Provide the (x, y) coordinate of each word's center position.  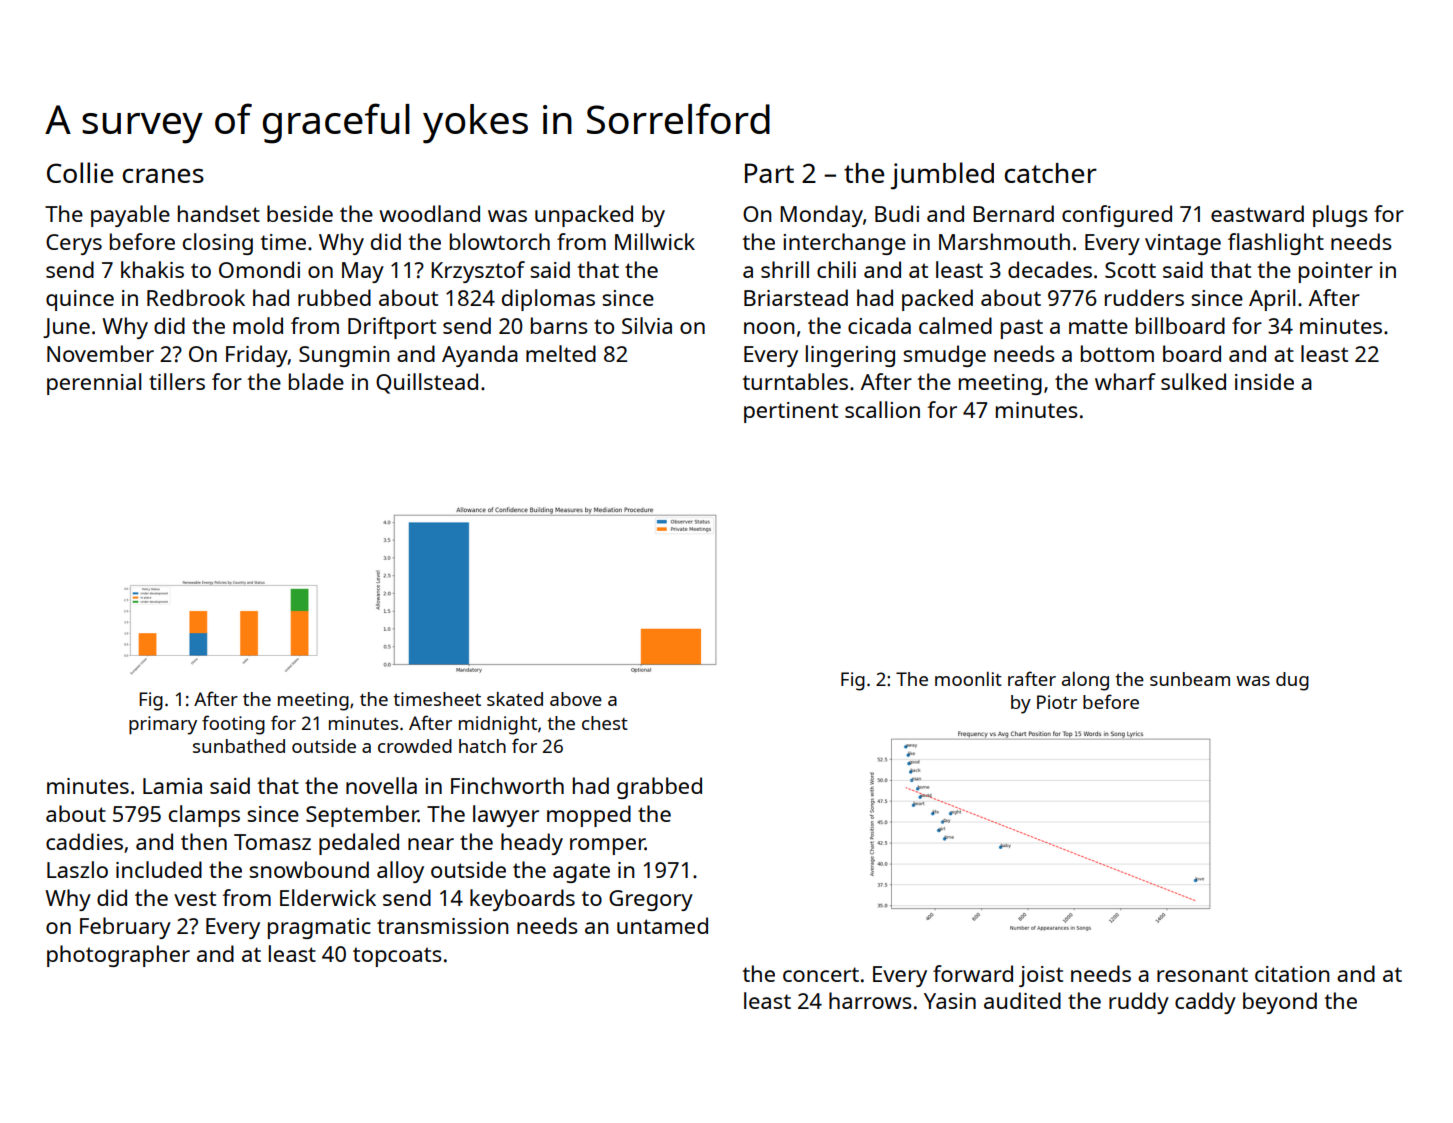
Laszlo (77, 869)
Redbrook (196, 297)
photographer (118, 956)
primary (163, 725)
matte (1098, 326)
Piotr (1057, 702)
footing (233, 725)
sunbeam (1190, 679)
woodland (429, 213)
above (576, 699)
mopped (589, 816)
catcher (1050, 173)
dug (1292, 681)
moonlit (968, 679)
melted (561, 353)
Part (769, 173)
